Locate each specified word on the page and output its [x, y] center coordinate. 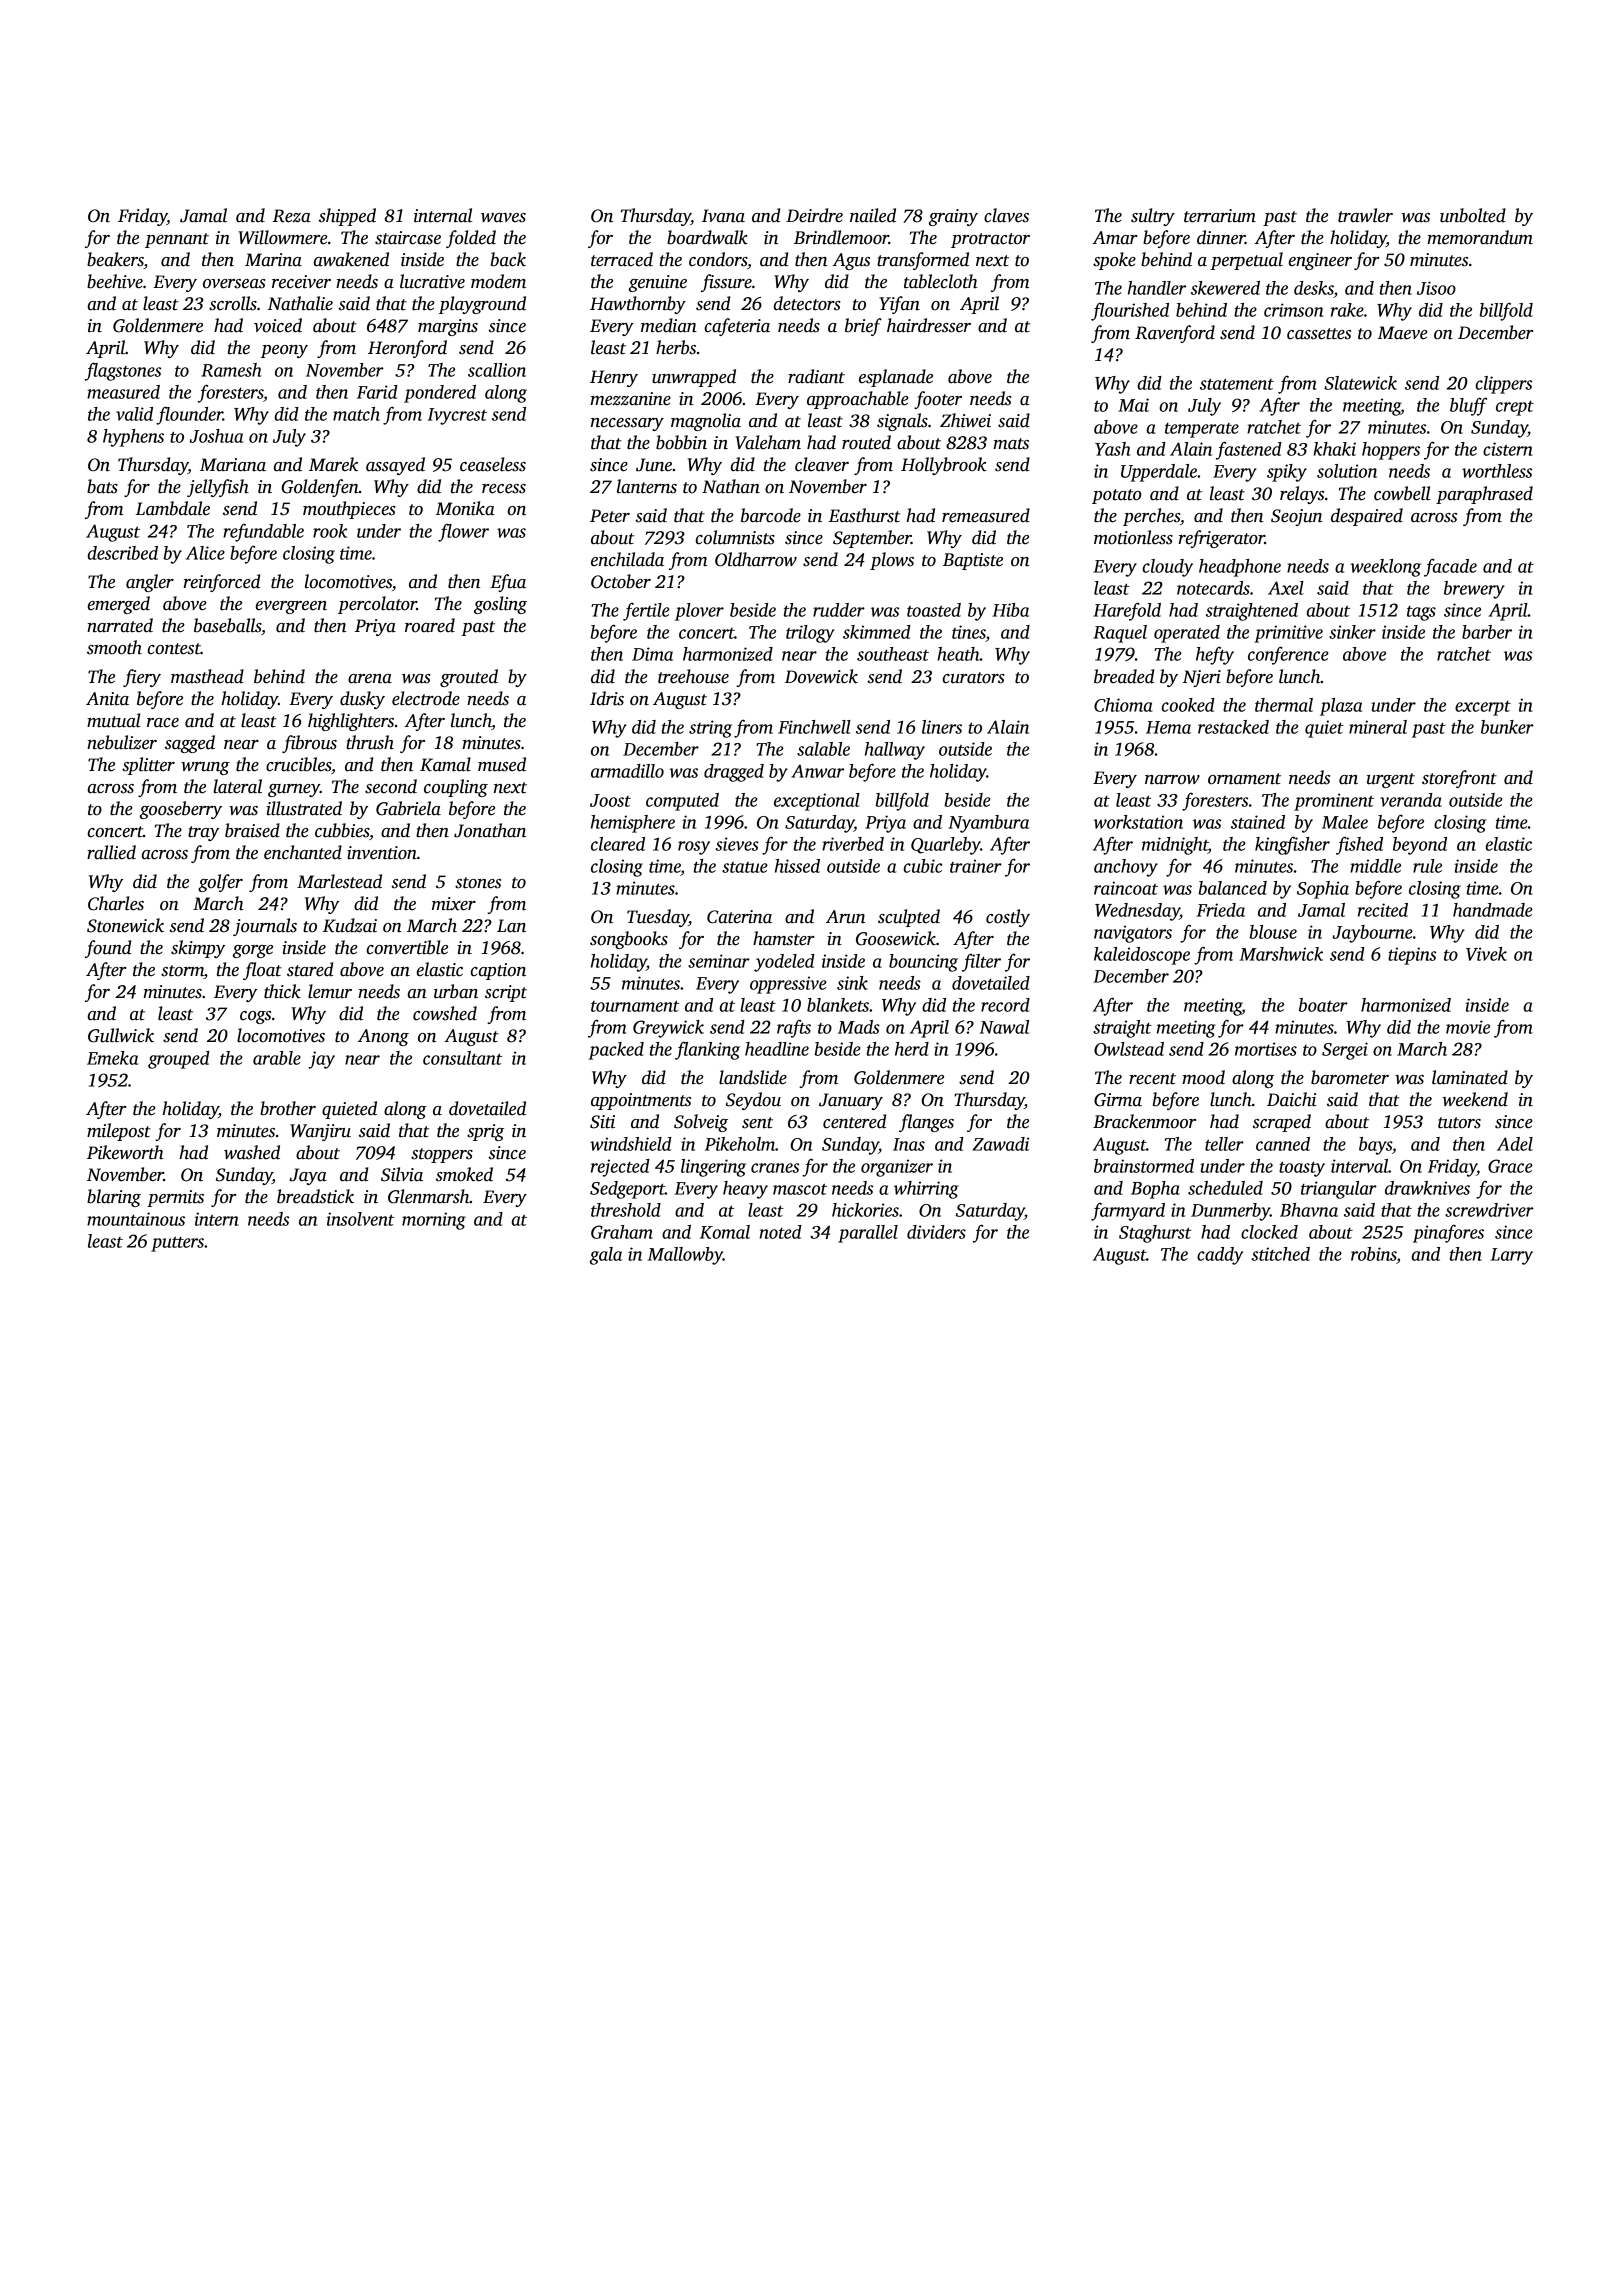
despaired [1367, 517]
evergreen [291, 607]
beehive [115, 281]
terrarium [1220, 216]
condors [718, 259]
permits [175, 1198]
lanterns [647, 486]
